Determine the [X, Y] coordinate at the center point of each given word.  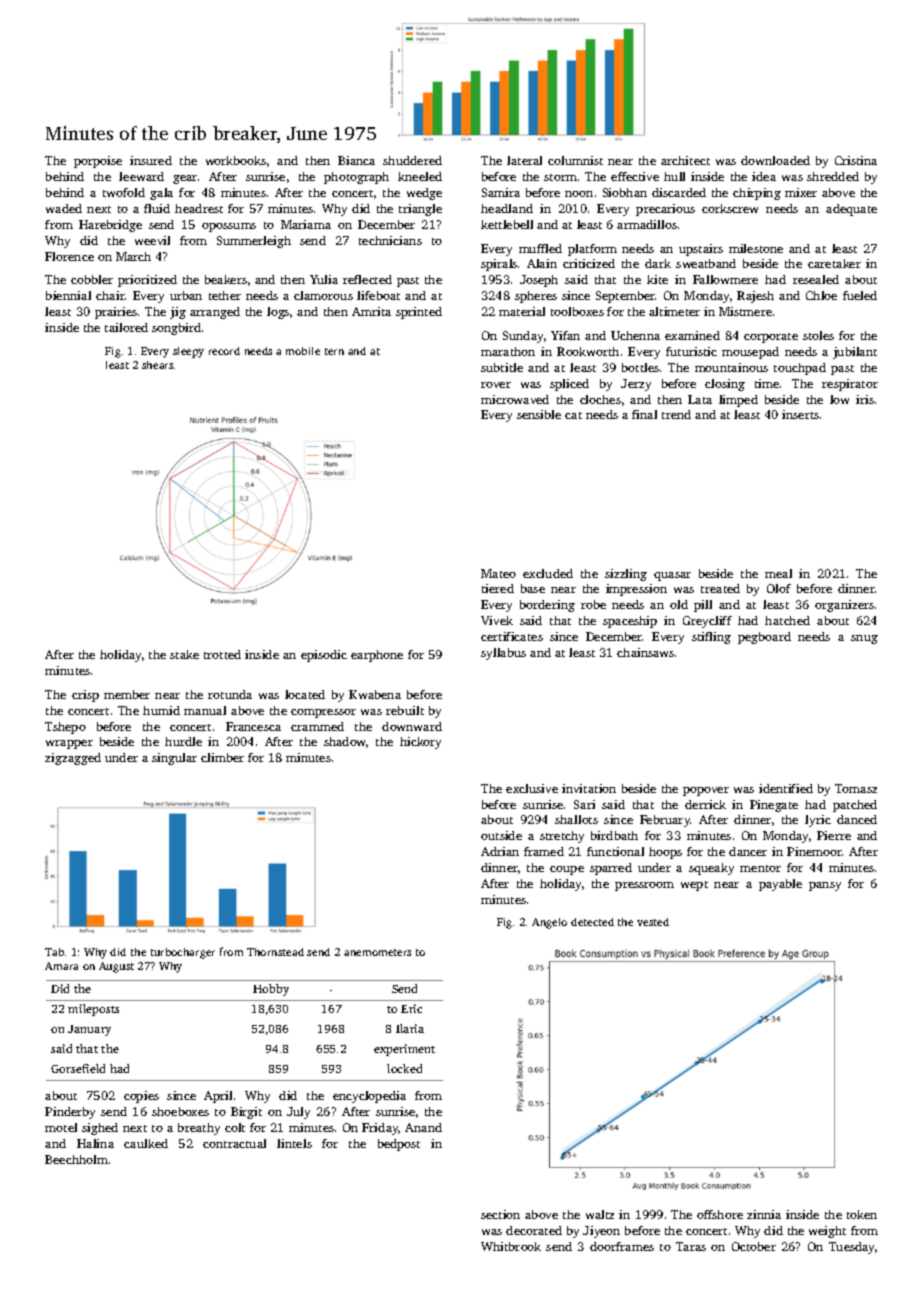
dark [658, 263]
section [500, 1214]
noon [579, 194]
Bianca [356, 160]
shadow [345, 742]
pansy [825, 886]
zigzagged [73, 759]
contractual [234, 1143]
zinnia [764, 1214]
